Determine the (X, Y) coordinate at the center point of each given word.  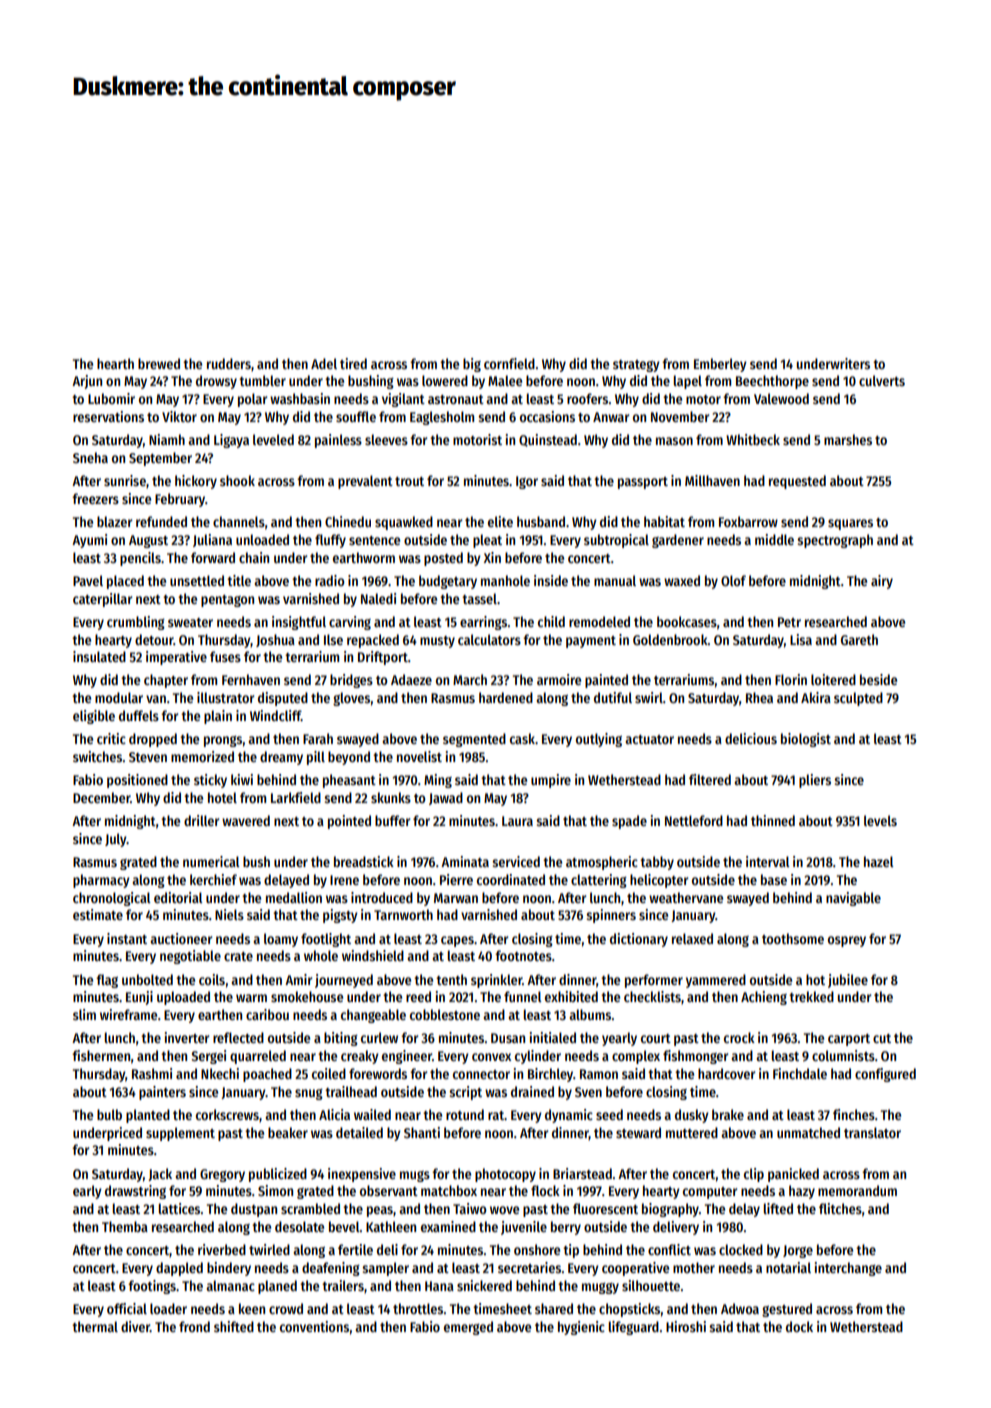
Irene (344, 880)
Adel (324, 363)
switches (97, 756)
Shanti (422, 1132)
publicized (278, 1175)
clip (754, 1175)
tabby (657, 863)
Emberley (720, 365)
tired (353, 363)
